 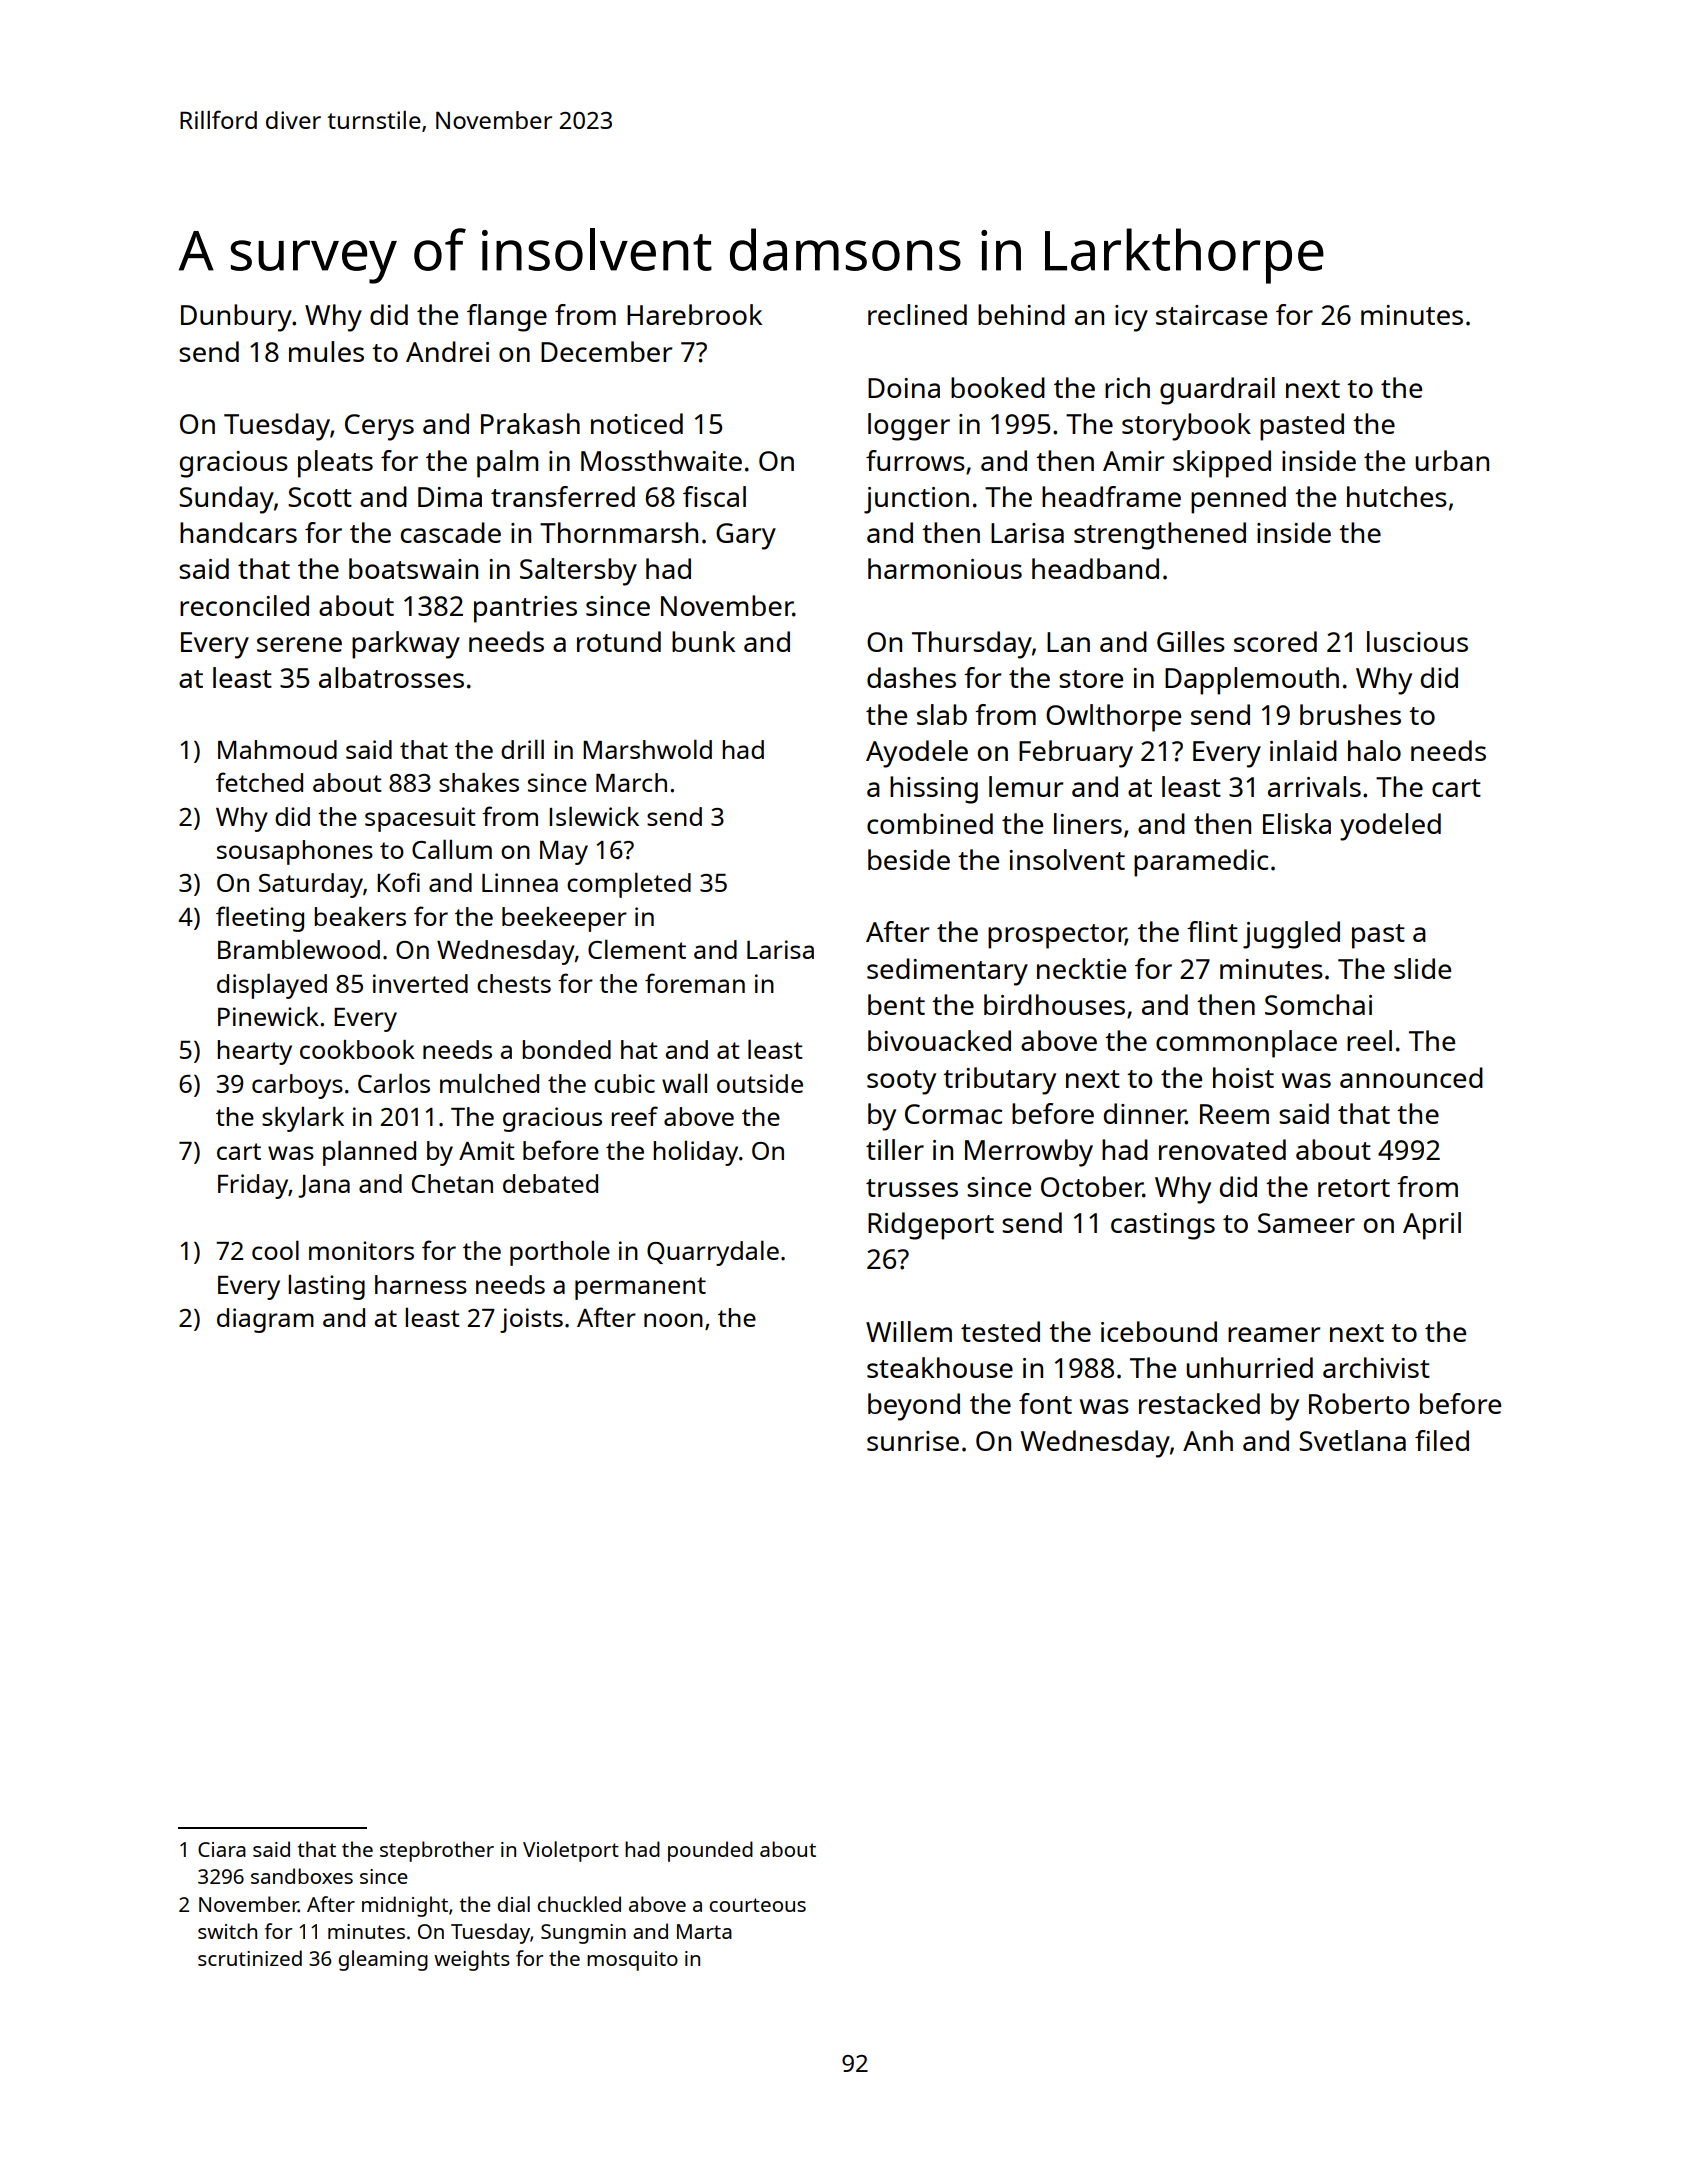 What do you see at coordinates (972, 645) in the screenshot?
I see `Thursday` at bounding box center [972, 645].
